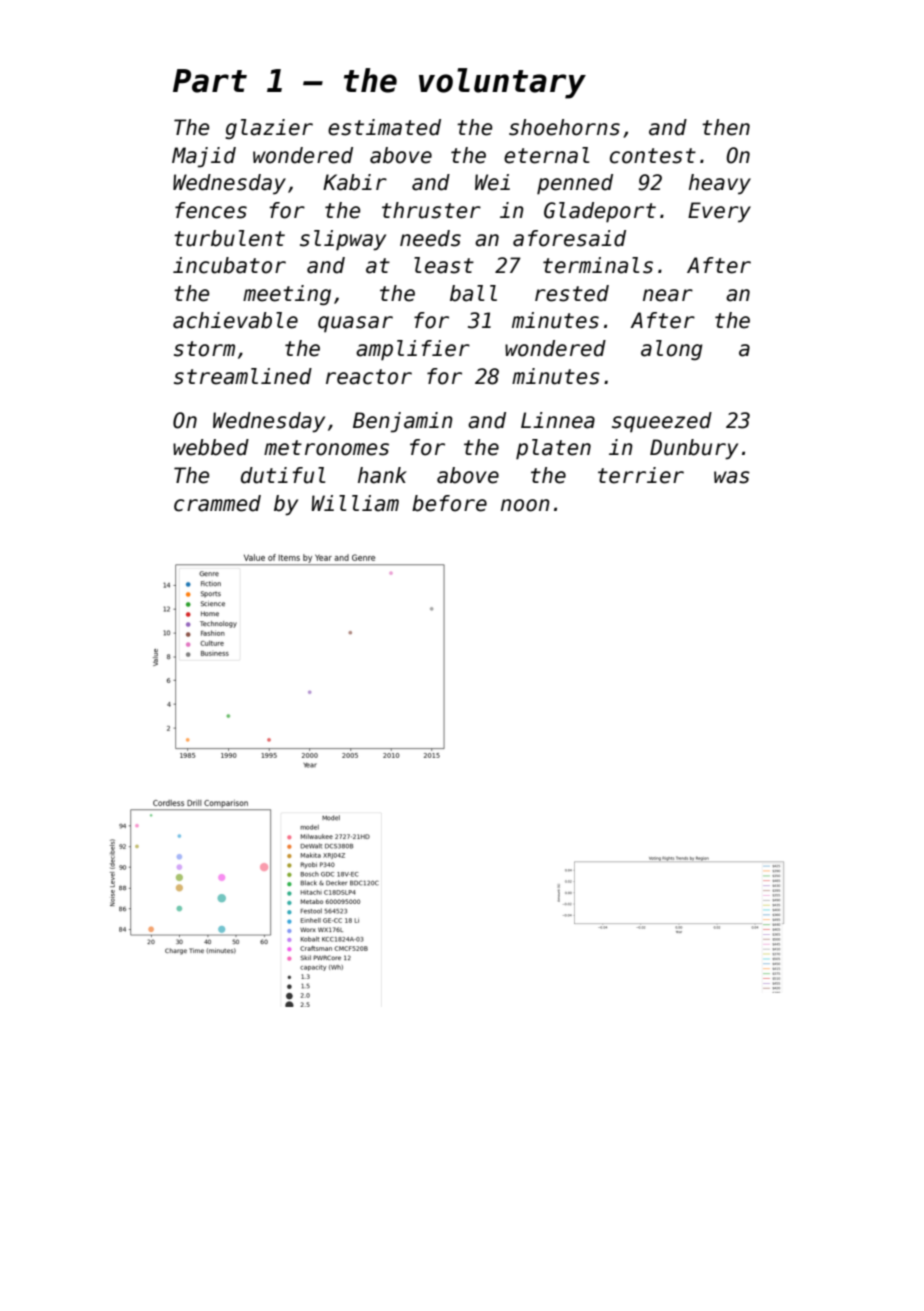  I want to click on terminals, so click(598, 265).
